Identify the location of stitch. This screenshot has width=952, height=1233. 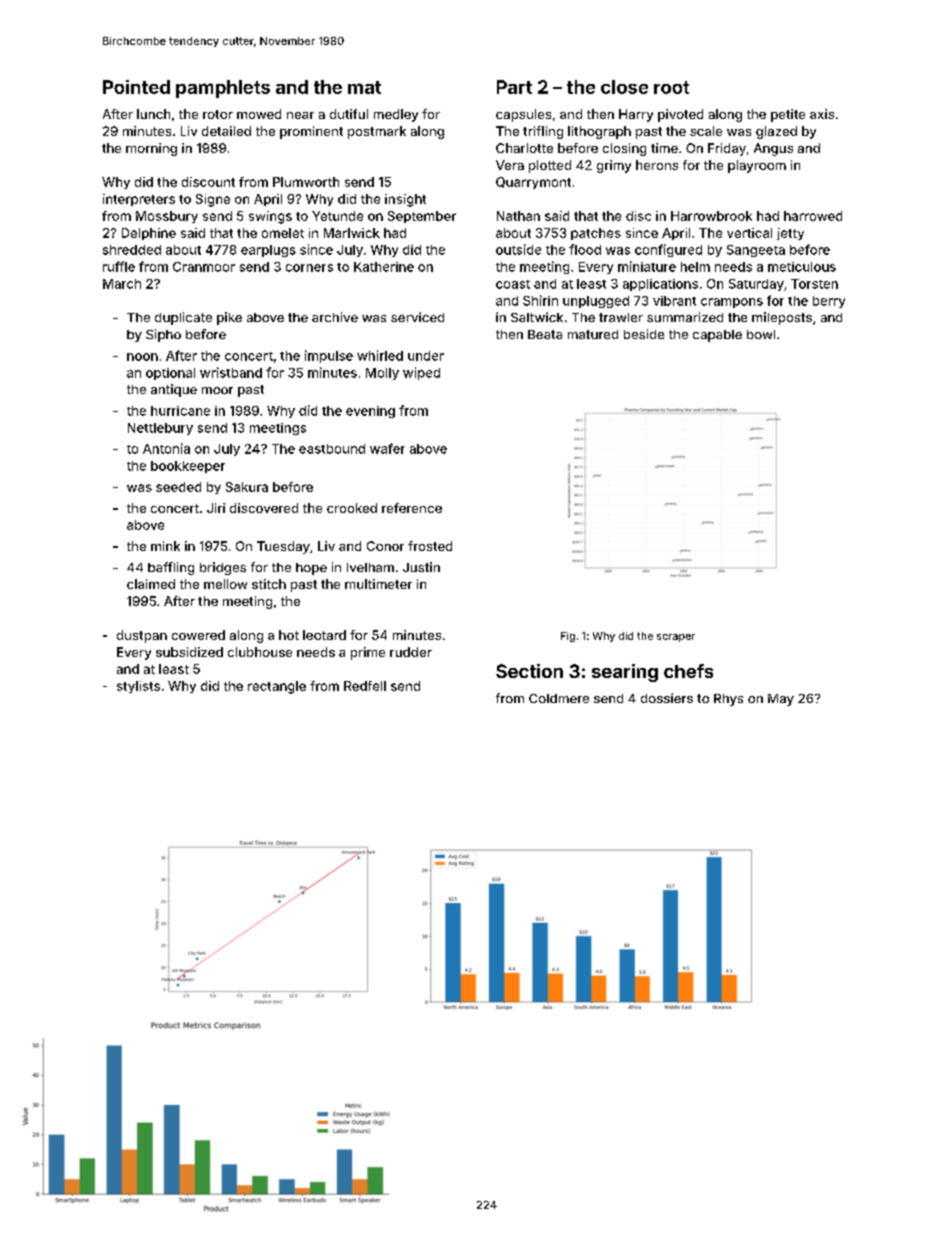
(269, 584).
